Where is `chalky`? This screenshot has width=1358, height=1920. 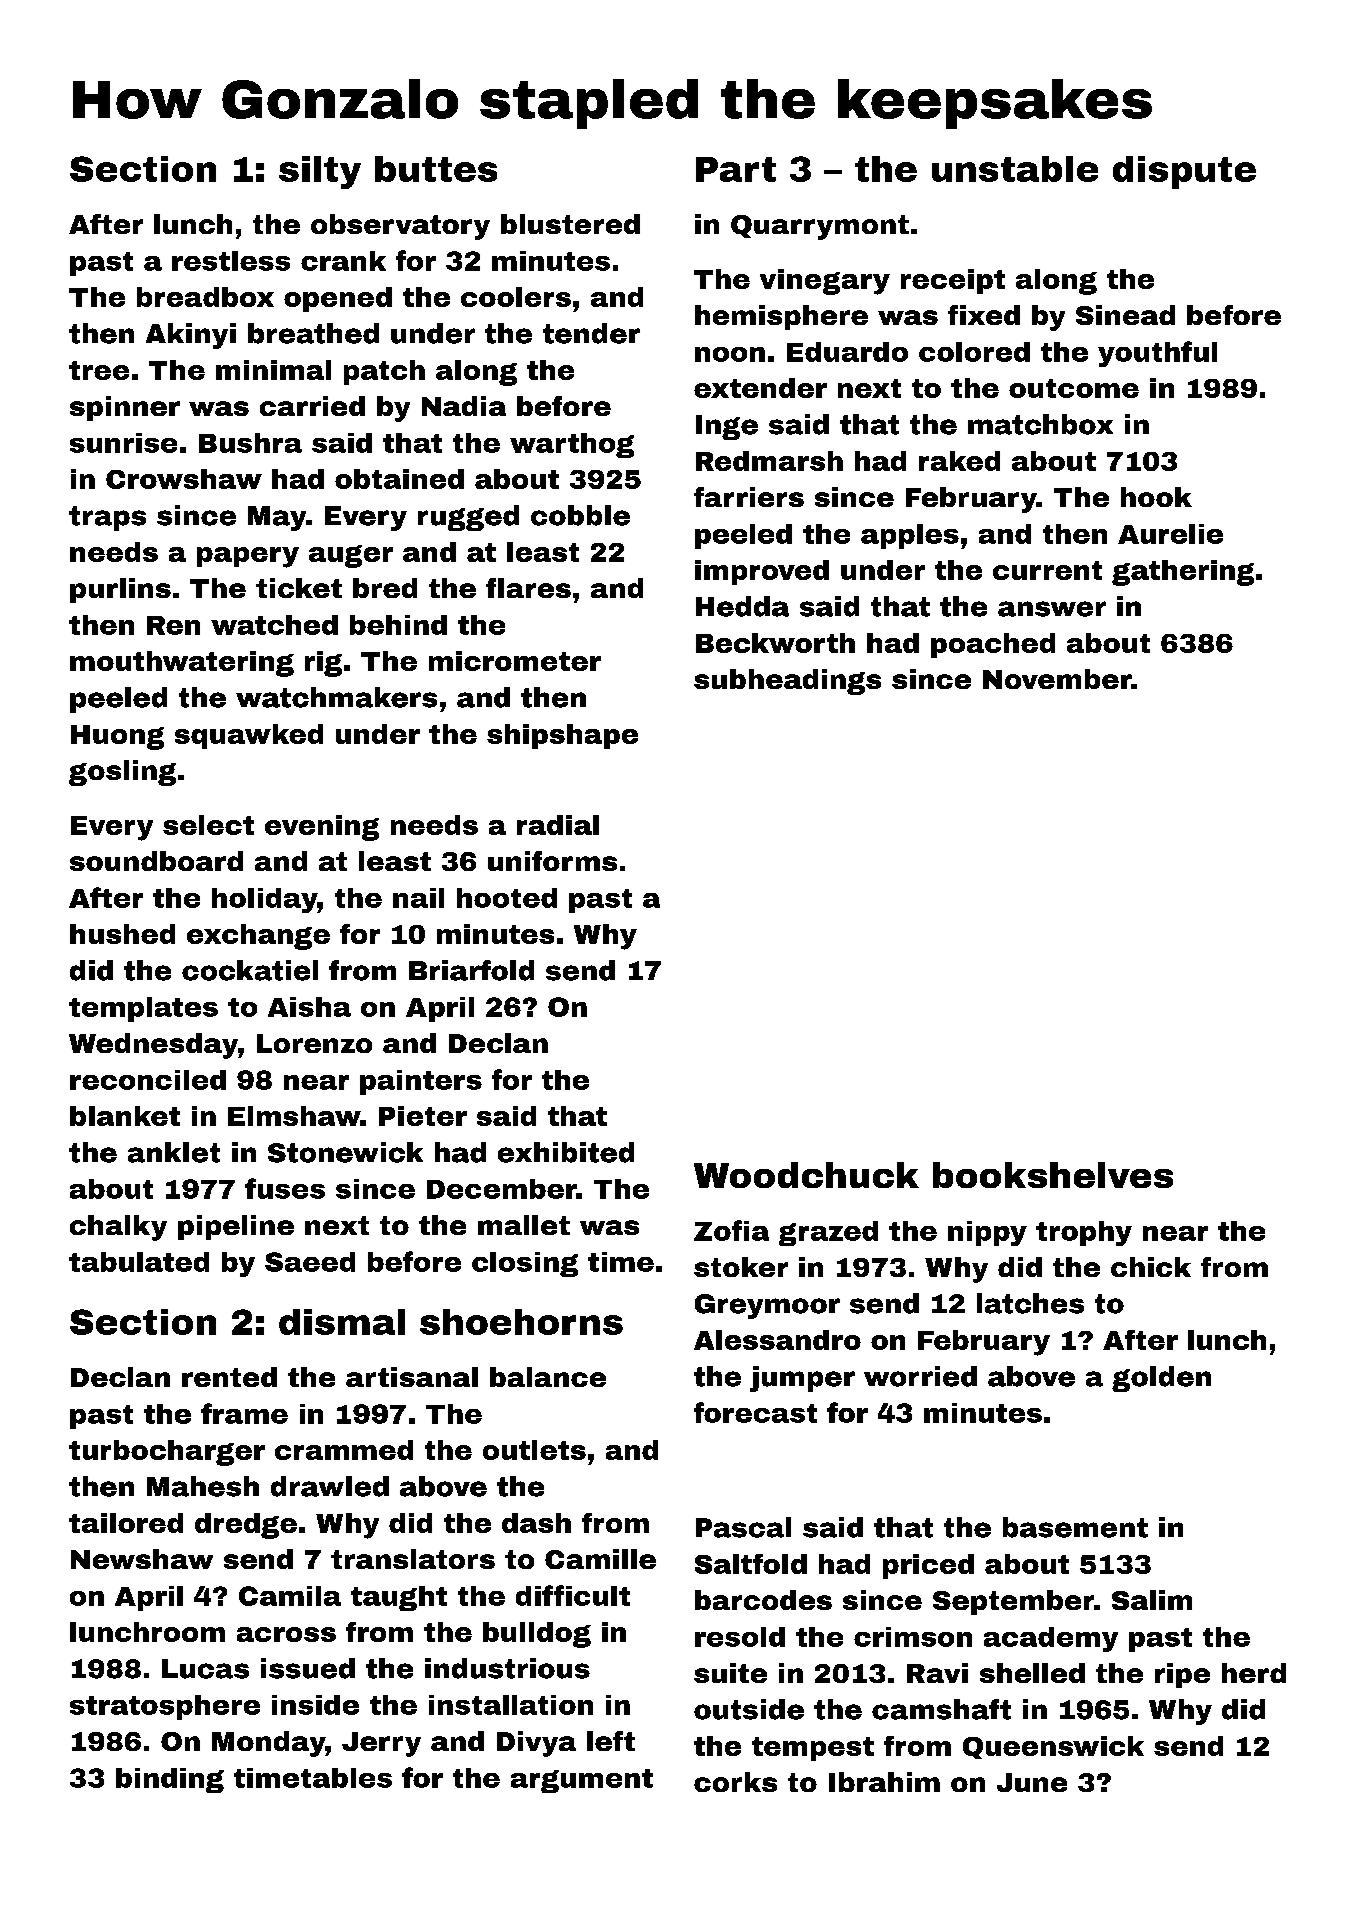
chalky is located at coordinates (118, 1228).
